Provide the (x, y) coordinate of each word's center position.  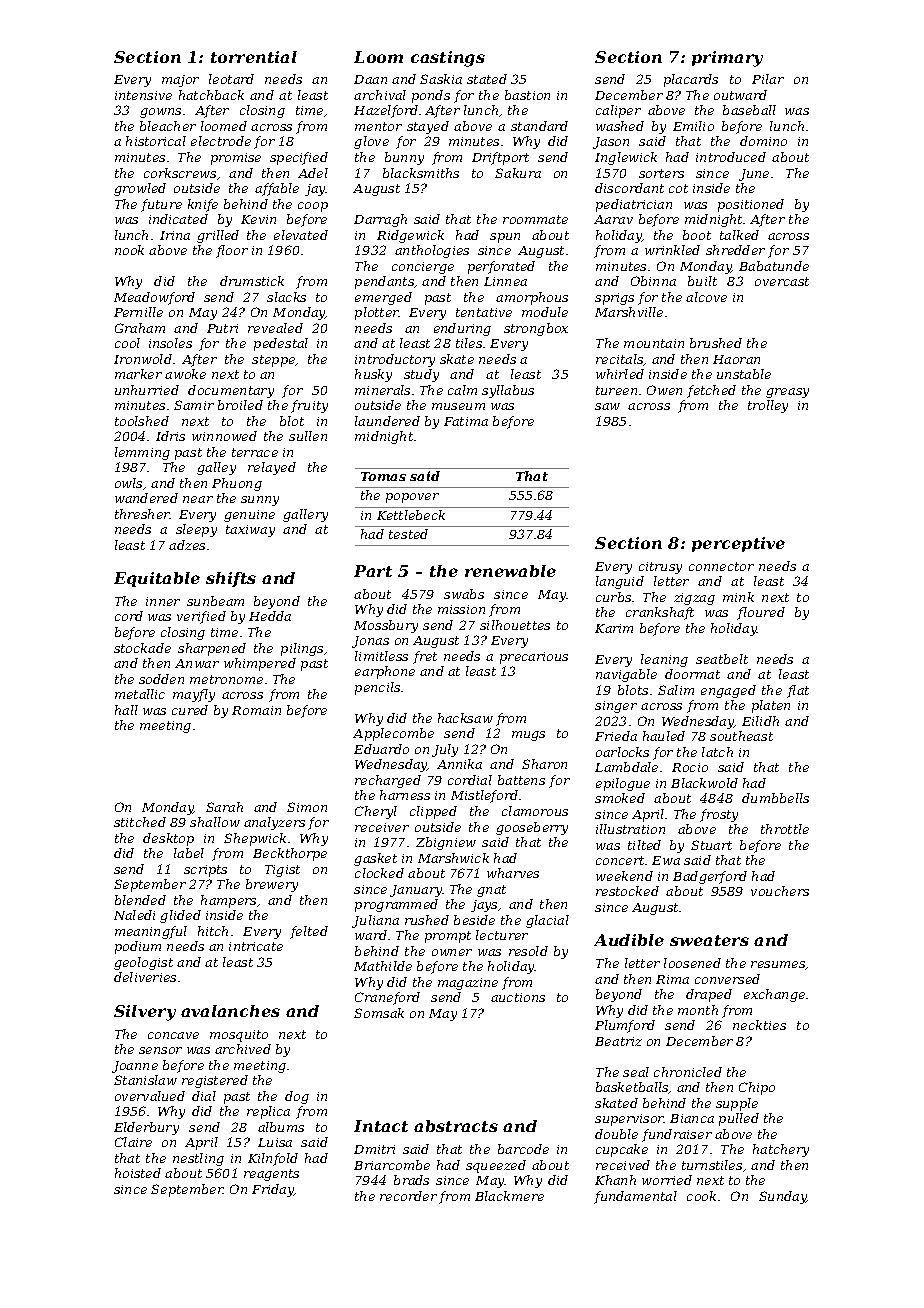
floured (761, 613)
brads (411, 1180)
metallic (140, 694)
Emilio (693, 126)
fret (425, 657)
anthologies (432, 251)
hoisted (138, 1173)
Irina (175, 235)
